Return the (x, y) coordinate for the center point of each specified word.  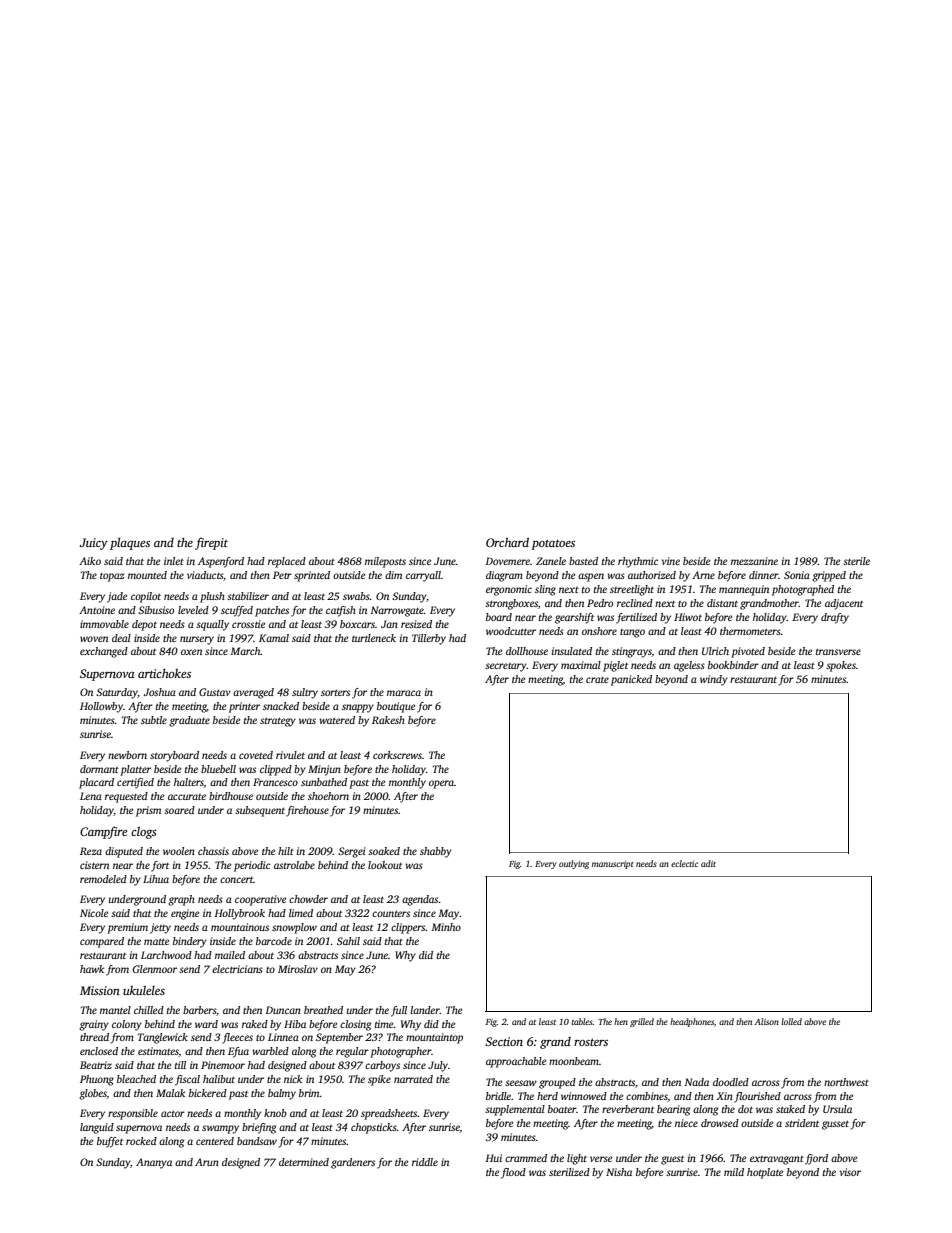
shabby (436, 852)
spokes (841, 666)
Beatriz (96, 1065)
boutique (396, 707)
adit (708, 863)
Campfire (103, 832)
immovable (104, 624)
